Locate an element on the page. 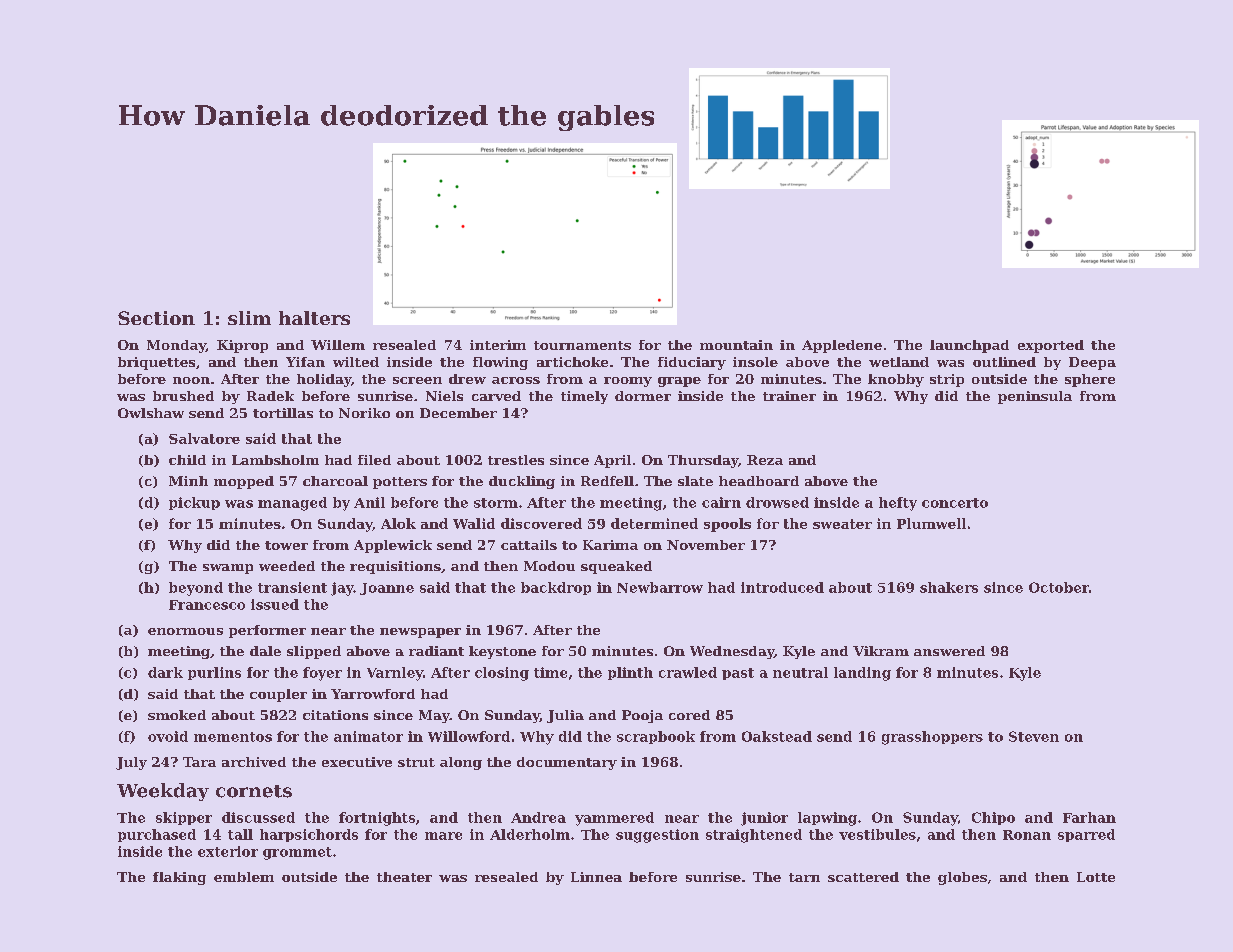  concerto is located at coordinates (955, 503).
